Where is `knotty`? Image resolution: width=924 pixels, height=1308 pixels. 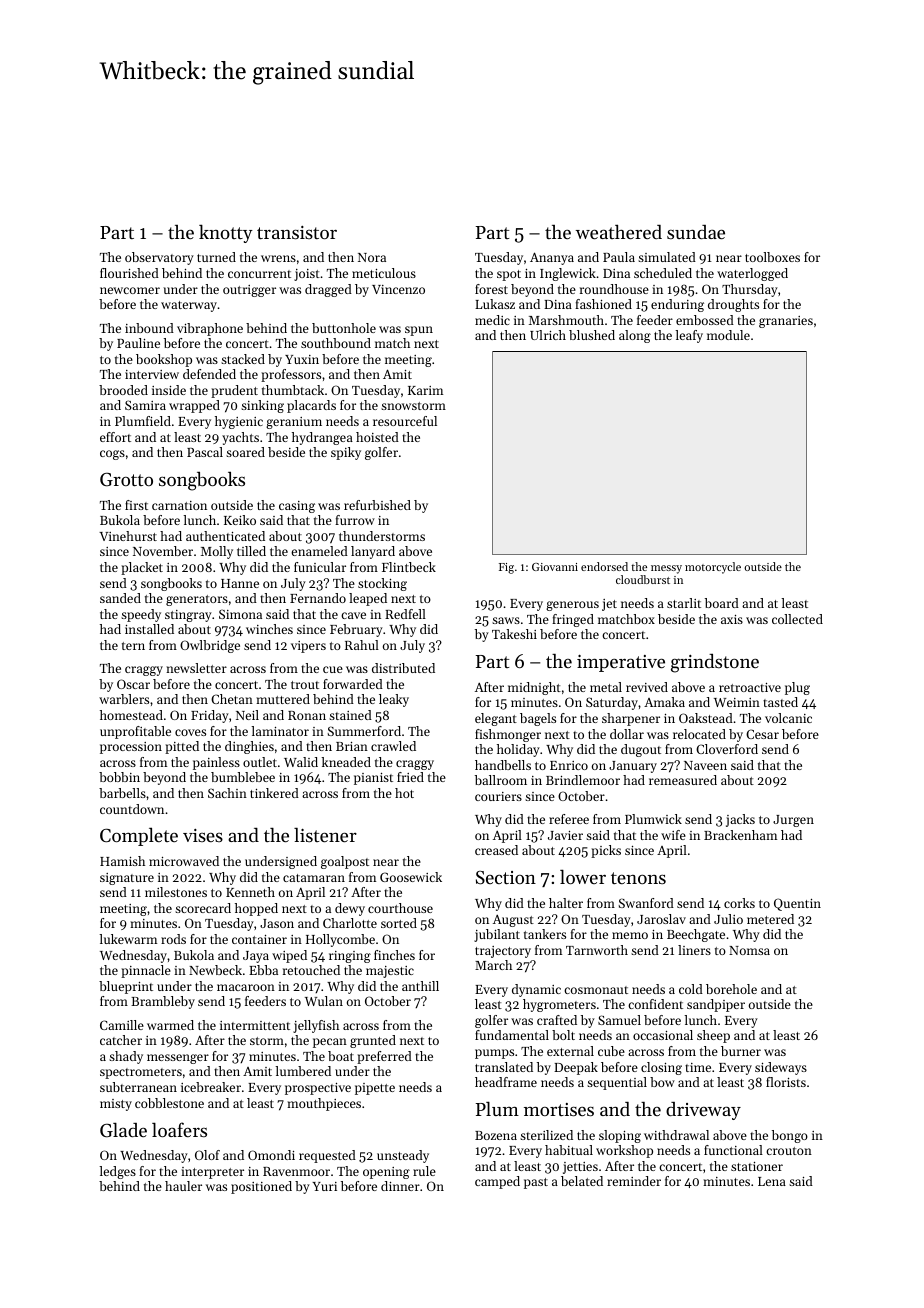
knotty is located at coordinates (226, 233).
